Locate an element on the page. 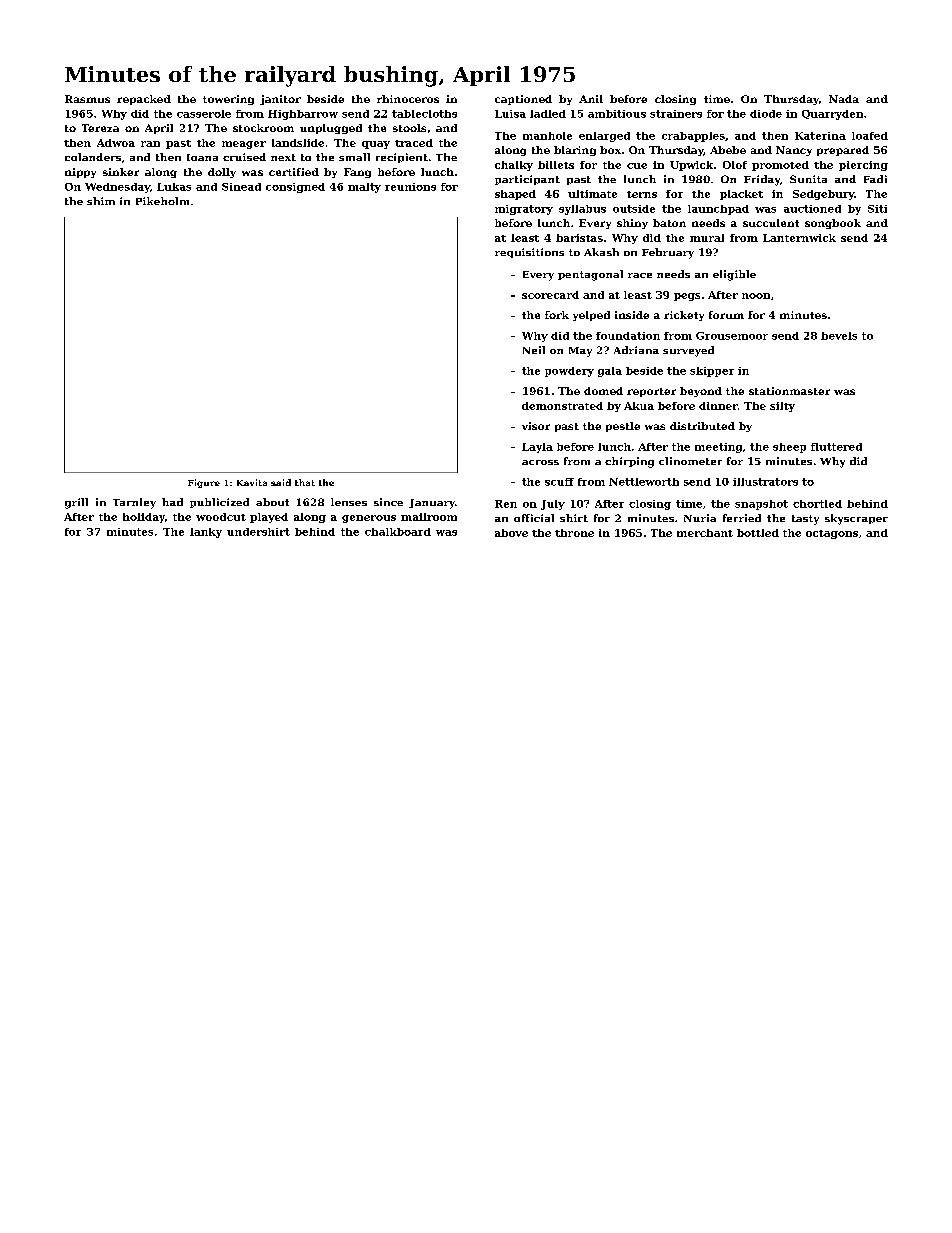  mural is located at coordinates (707, 238).
